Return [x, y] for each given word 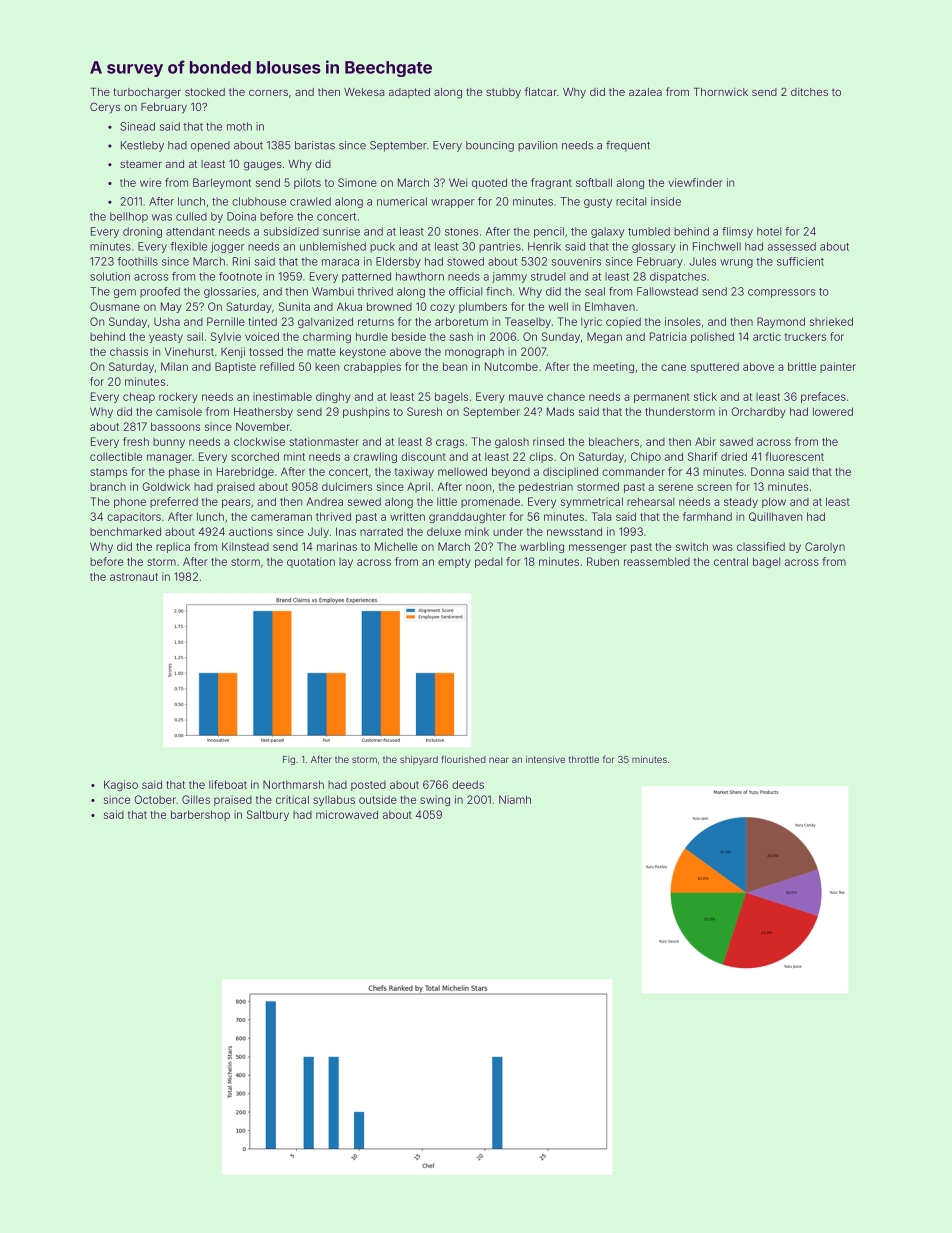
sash [461, 336]
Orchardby [758, 412]
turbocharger [147, 93]
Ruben [603, 561]
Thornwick [721, 92]
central [731, 561]
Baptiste [235, 367]
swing [435, 800]
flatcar [541, 91]
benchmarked [125, 531]
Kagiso [121, 785]
